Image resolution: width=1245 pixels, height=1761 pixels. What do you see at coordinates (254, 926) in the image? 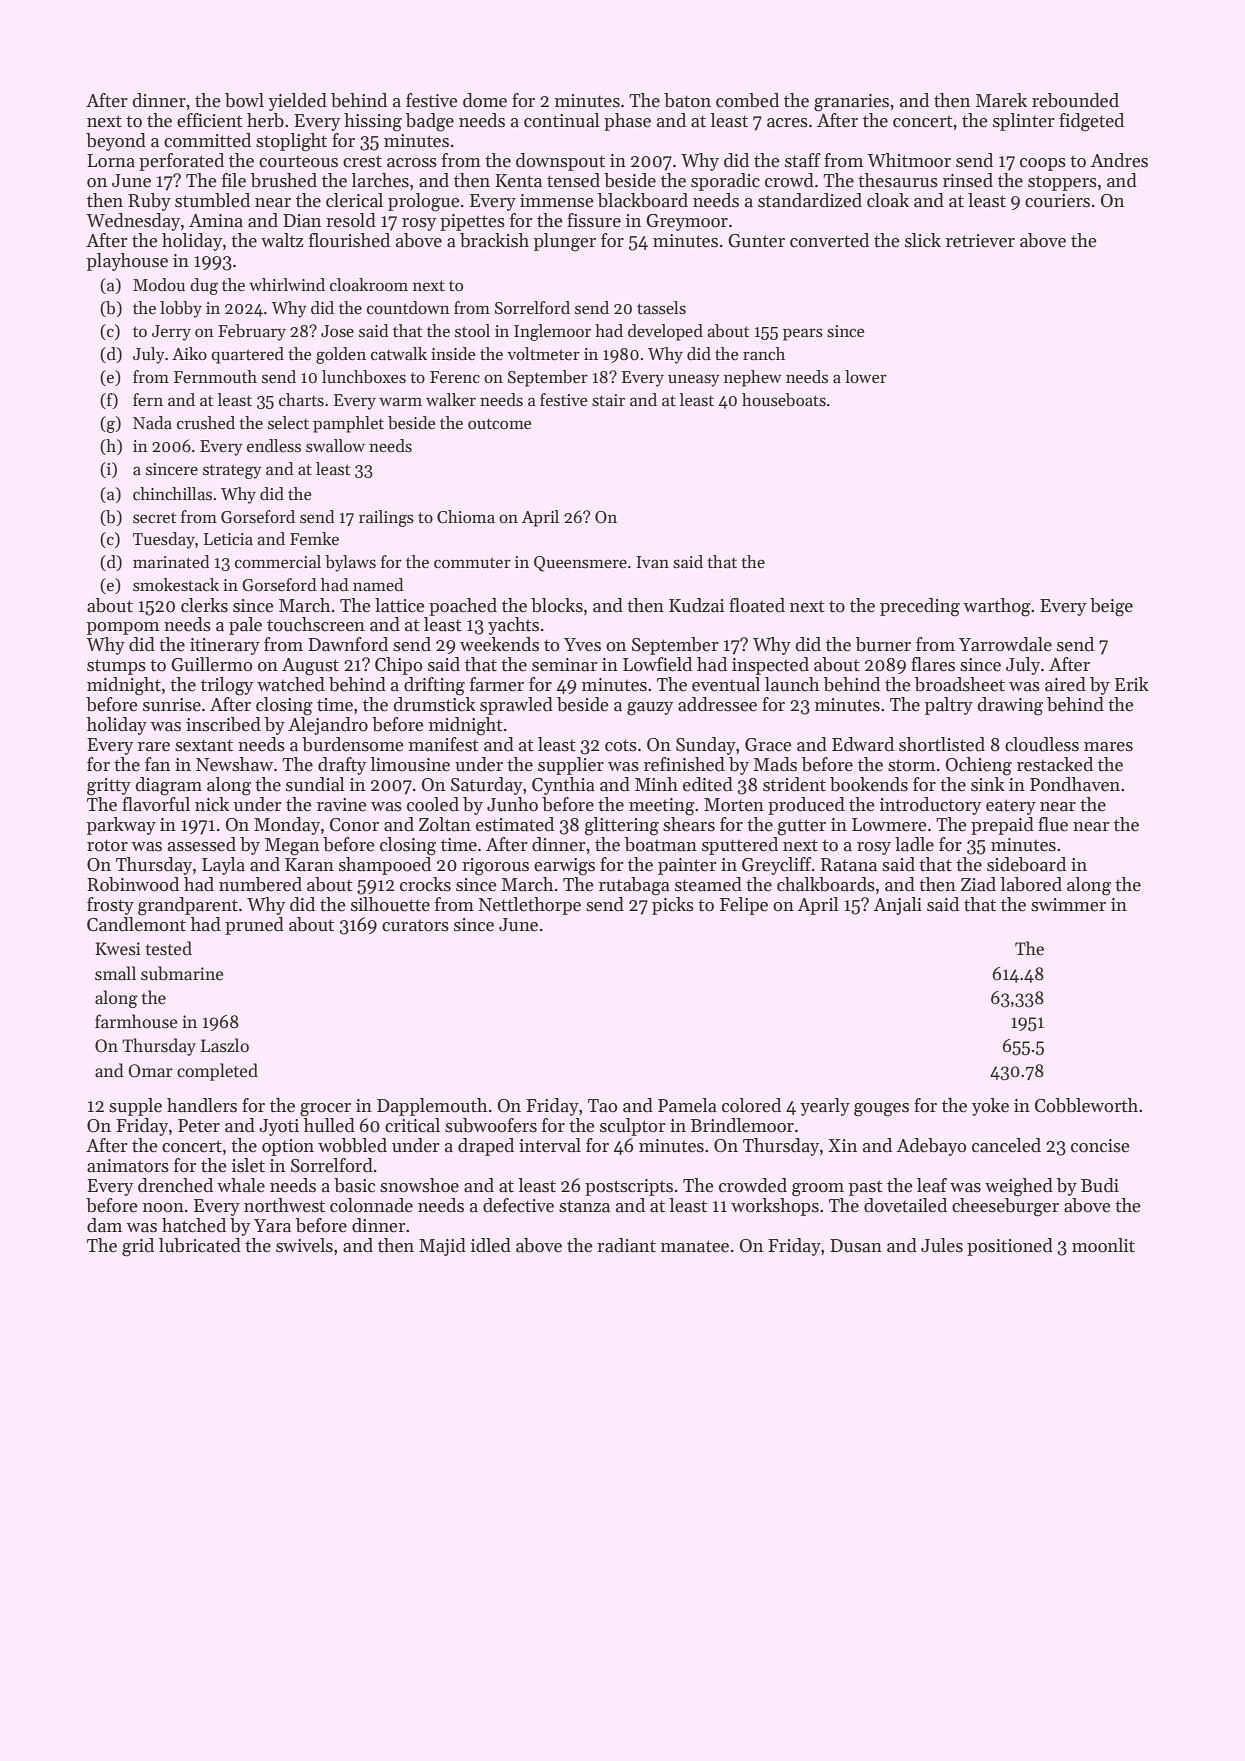
I see `pruned` at bounding box center [254, 926].
